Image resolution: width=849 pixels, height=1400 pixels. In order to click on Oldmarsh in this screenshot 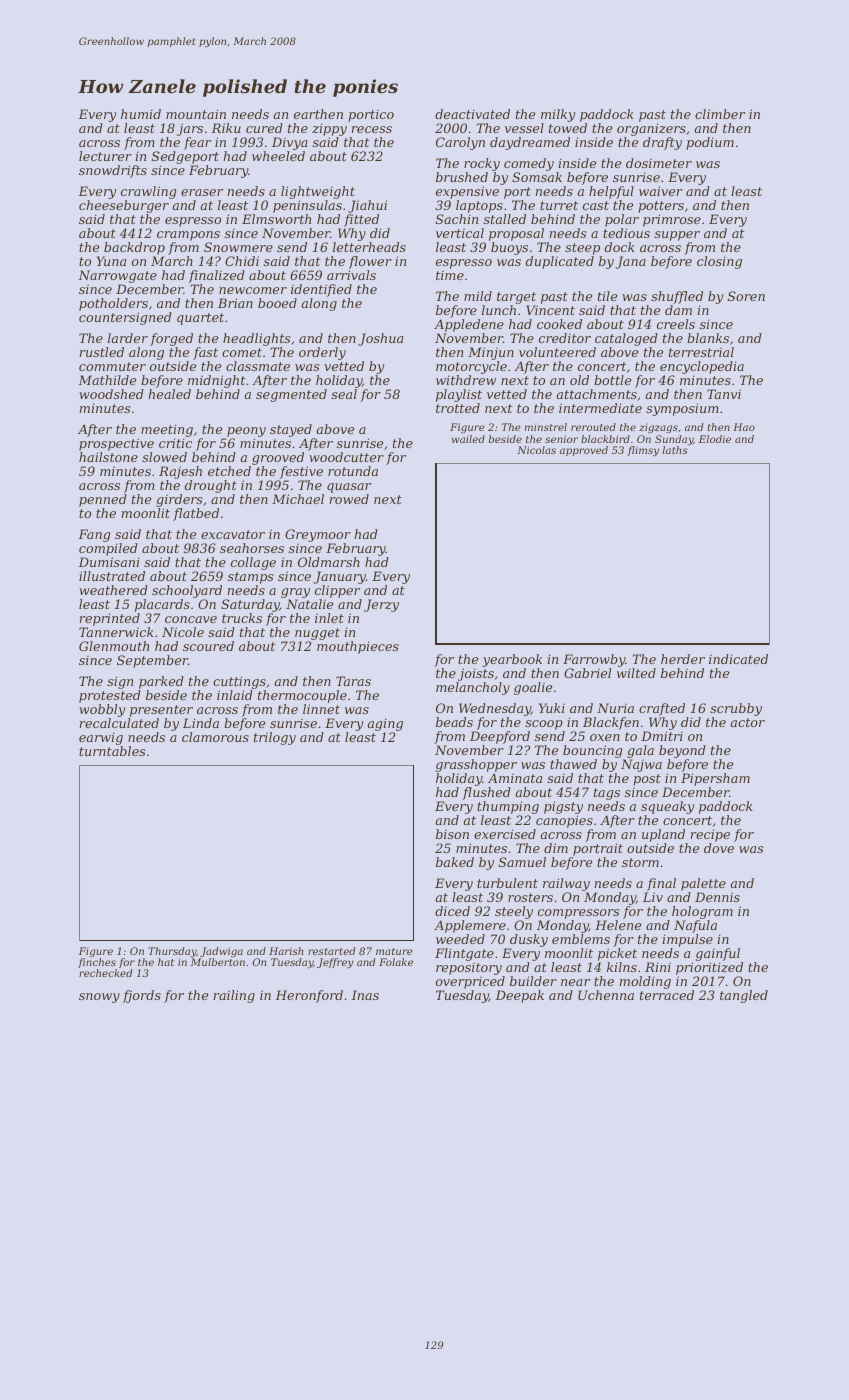, I will do `click(329, 562)`.
